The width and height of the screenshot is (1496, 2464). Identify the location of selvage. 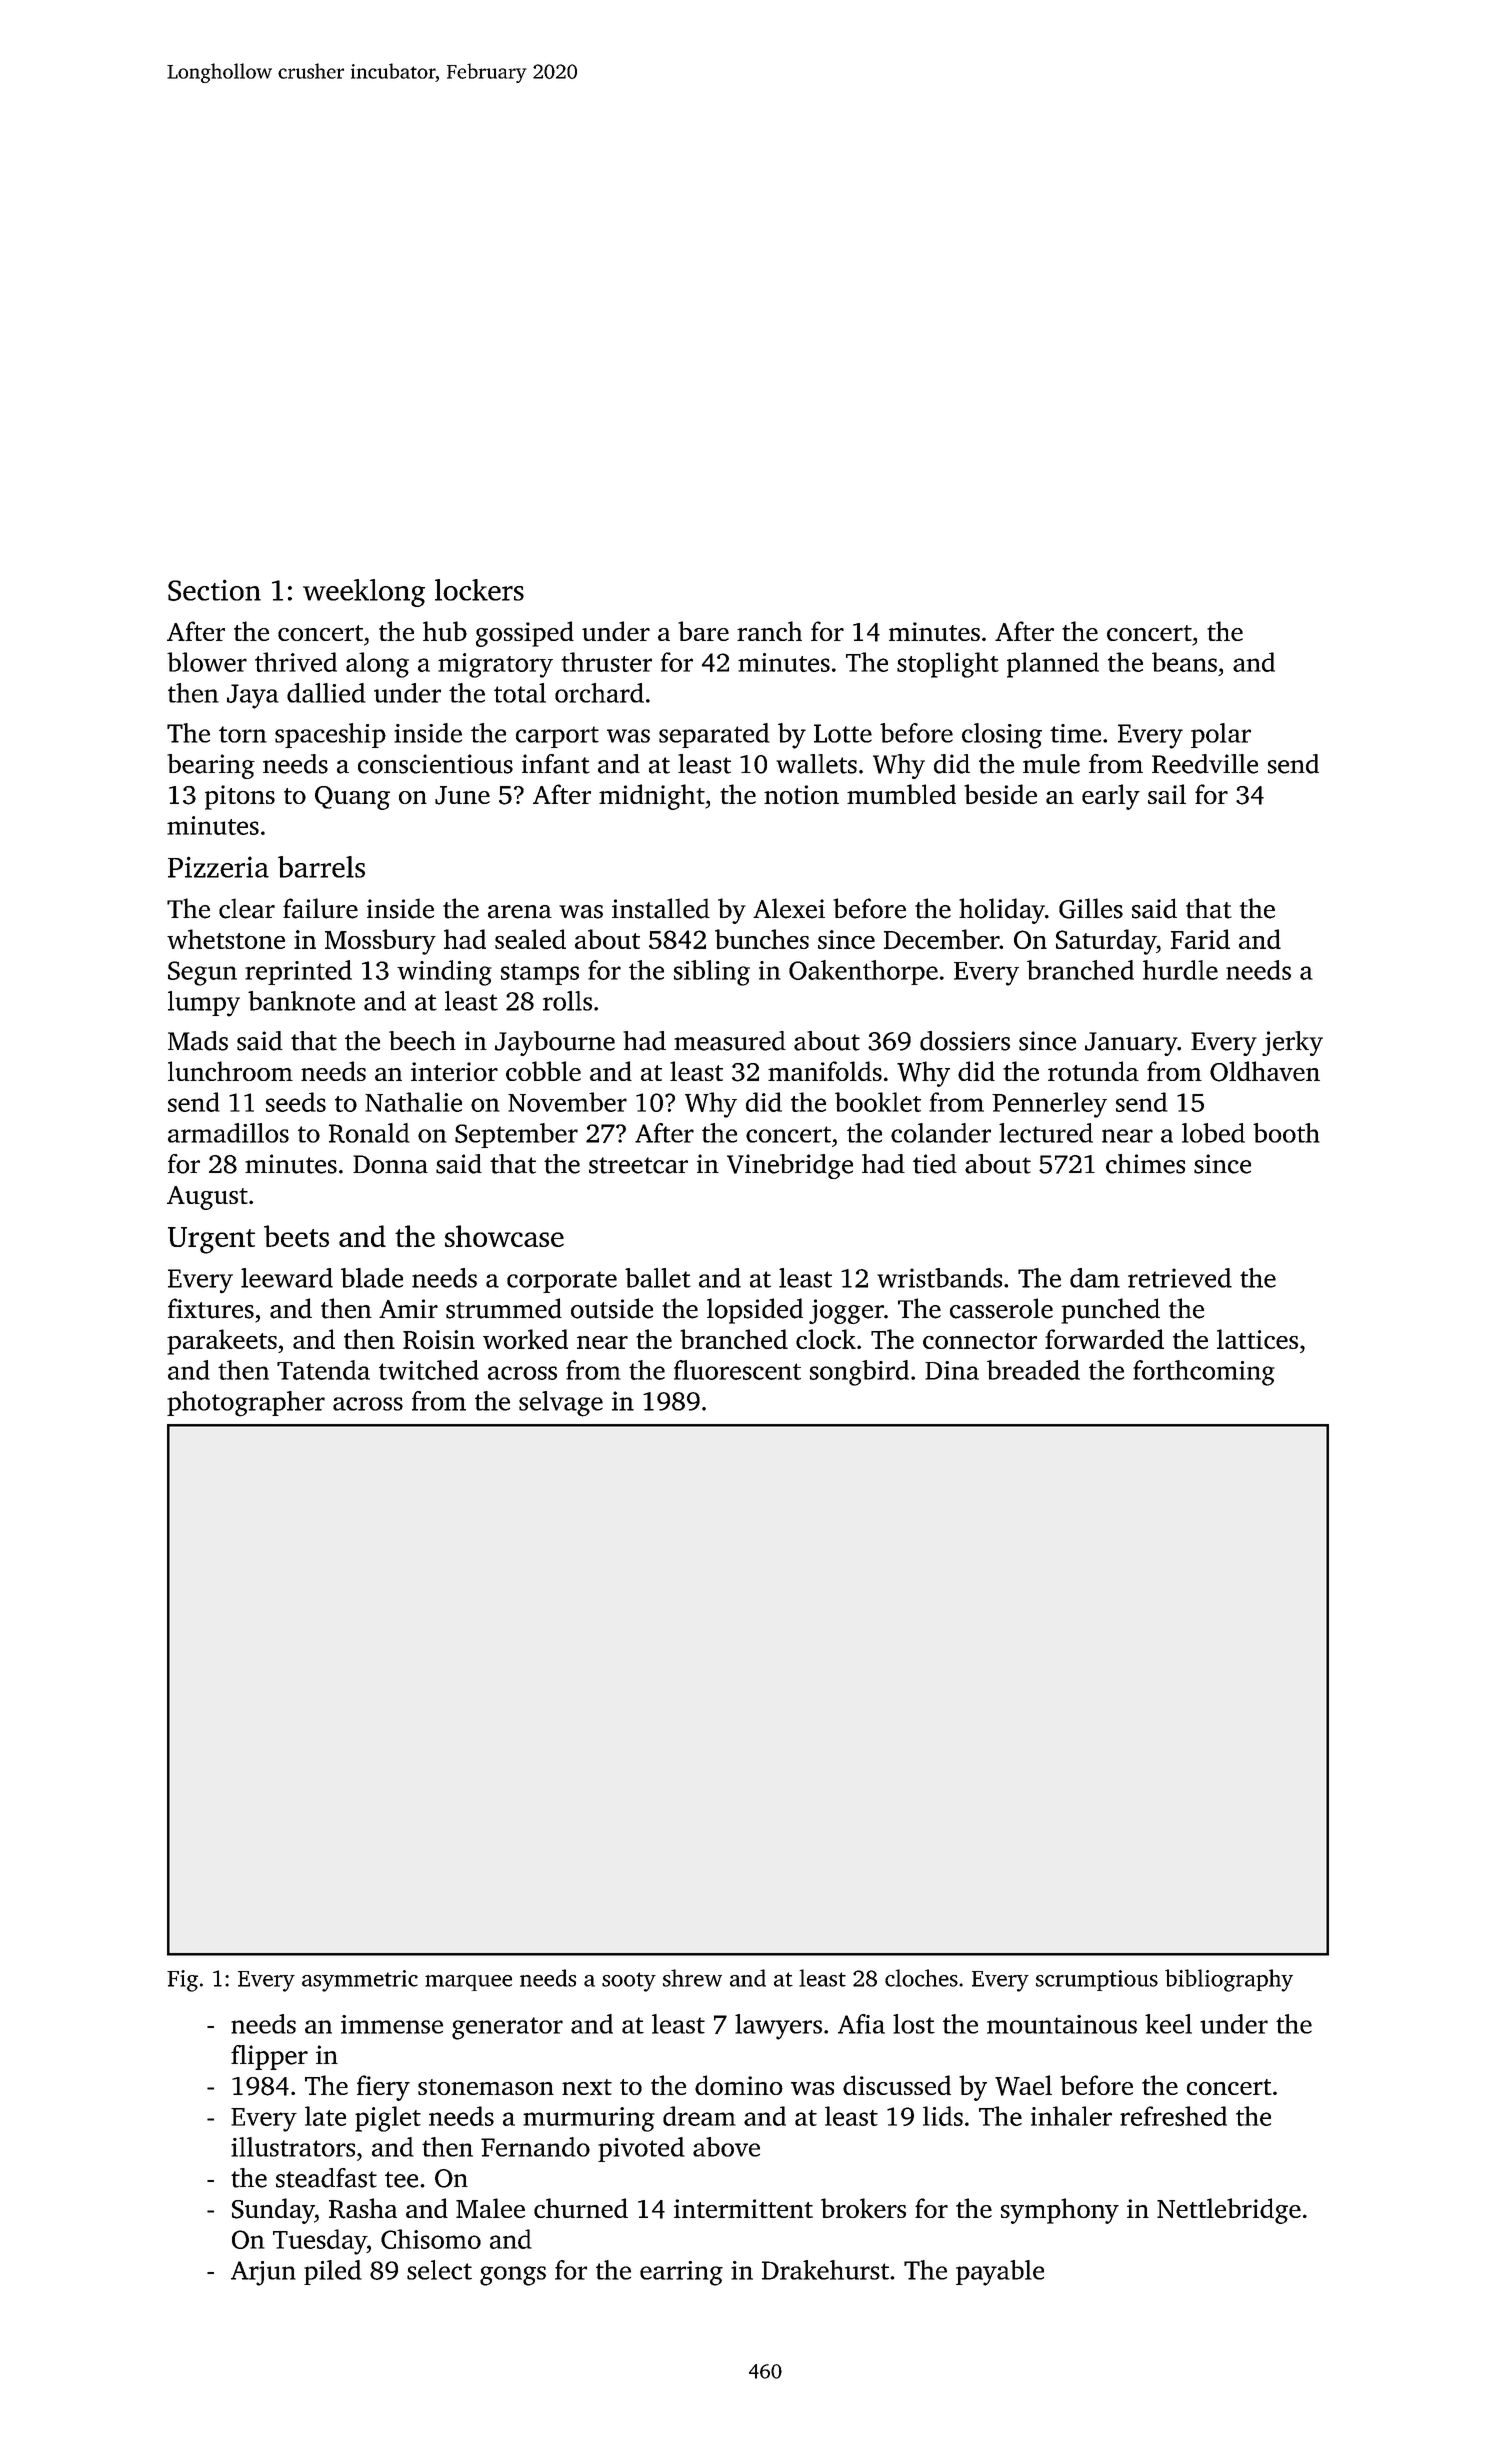
(561, 1404).
